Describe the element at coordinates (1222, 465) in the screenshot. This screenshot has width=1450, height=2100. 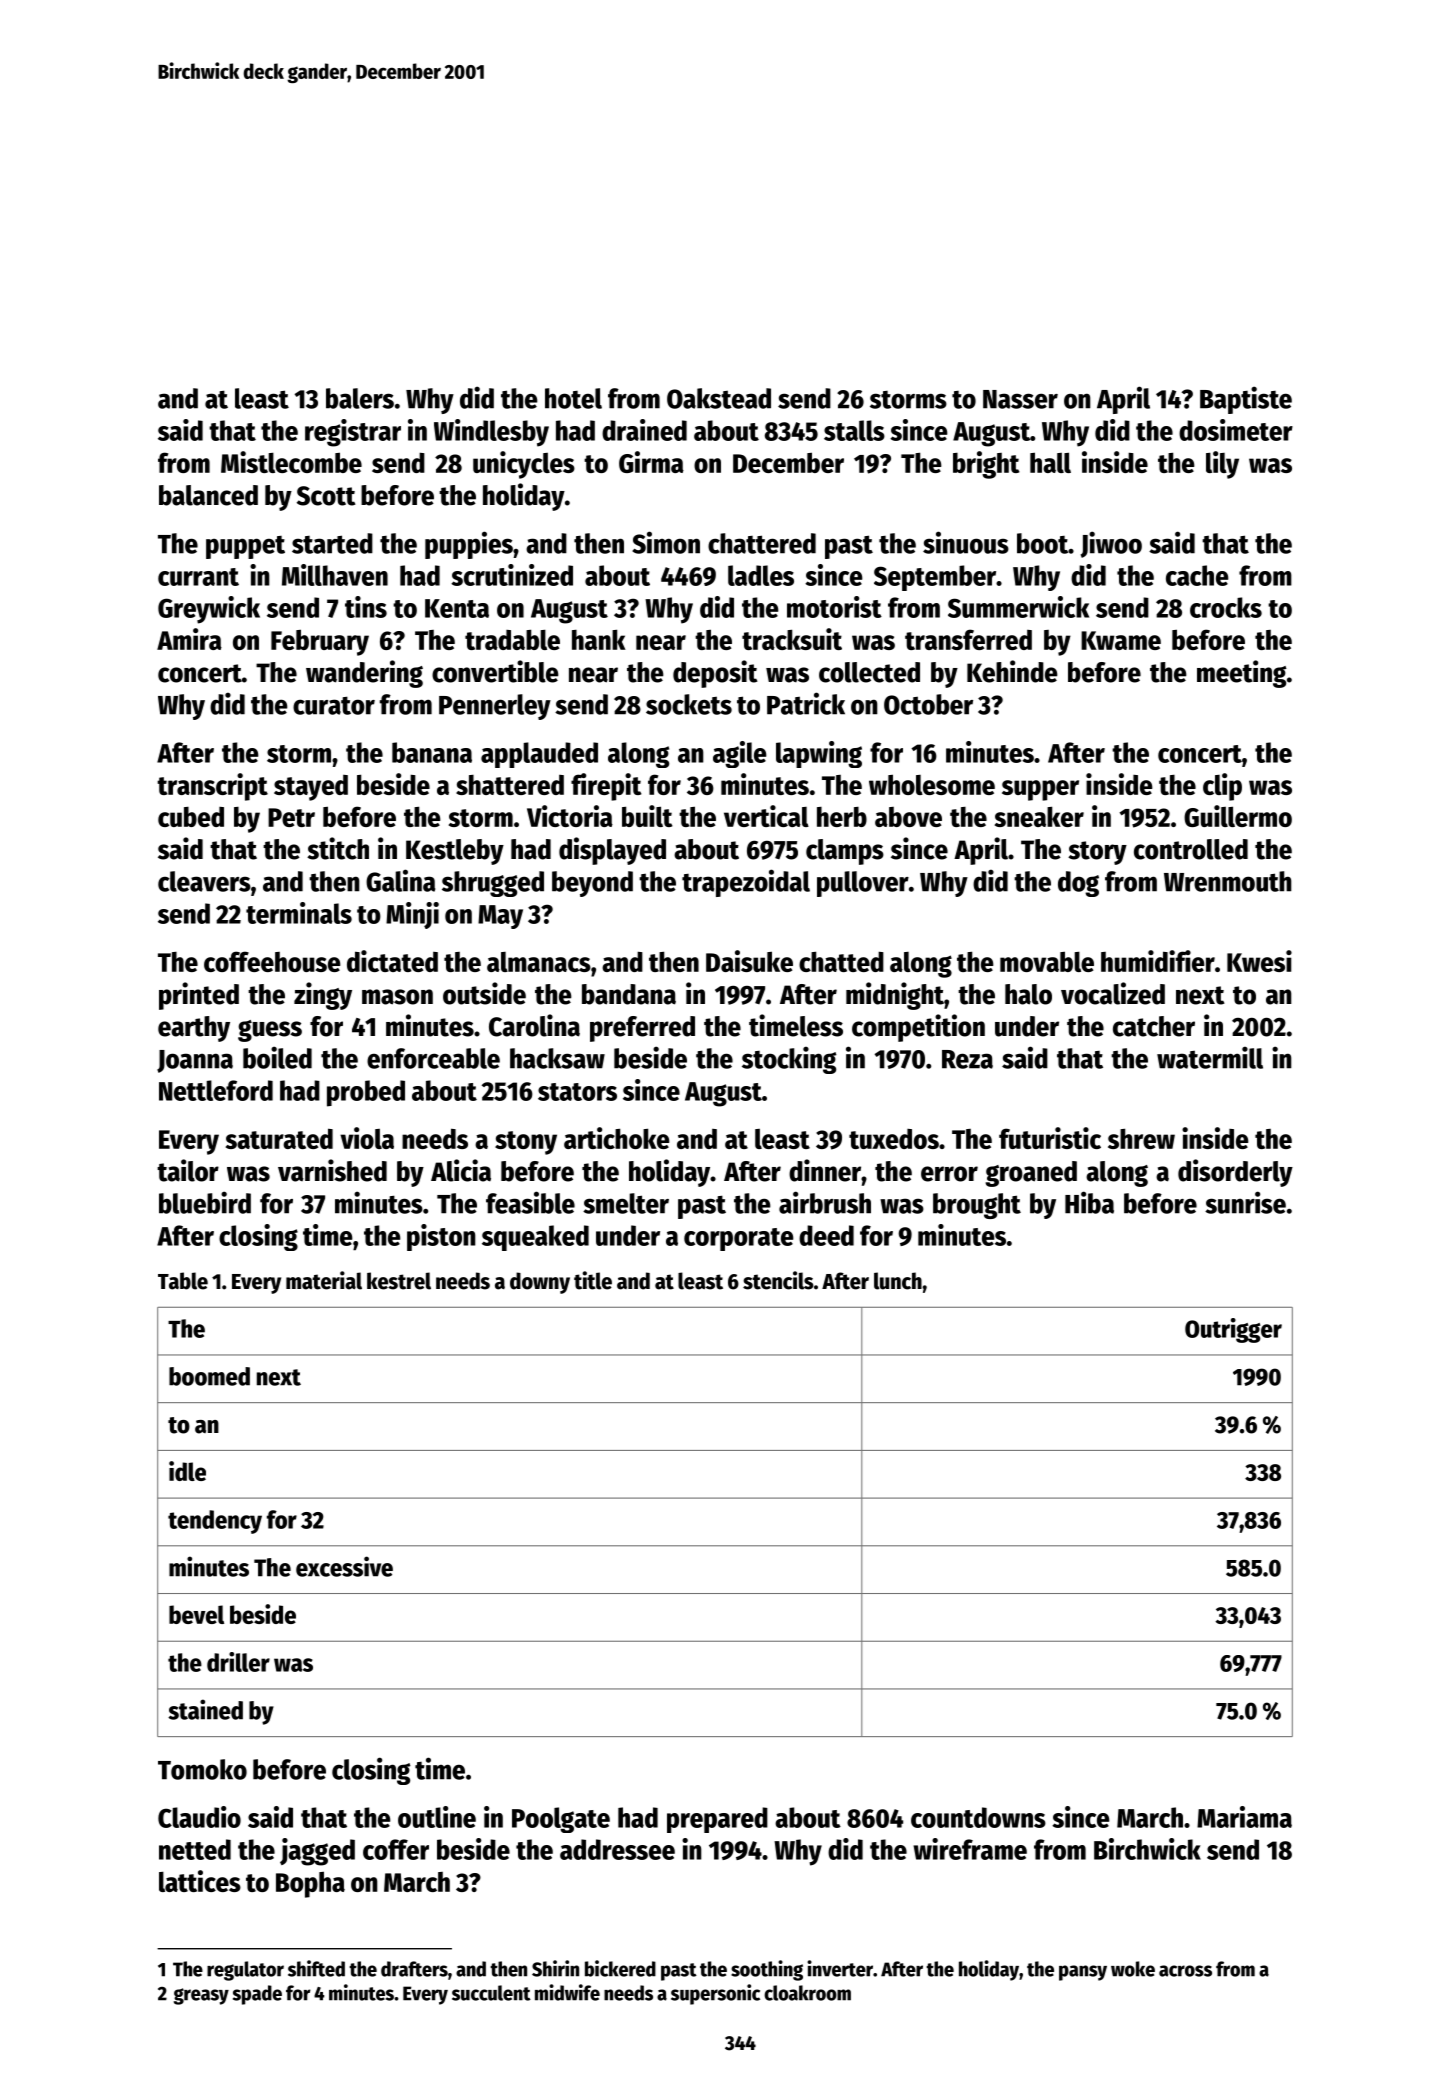
I see `lily` at that location.
